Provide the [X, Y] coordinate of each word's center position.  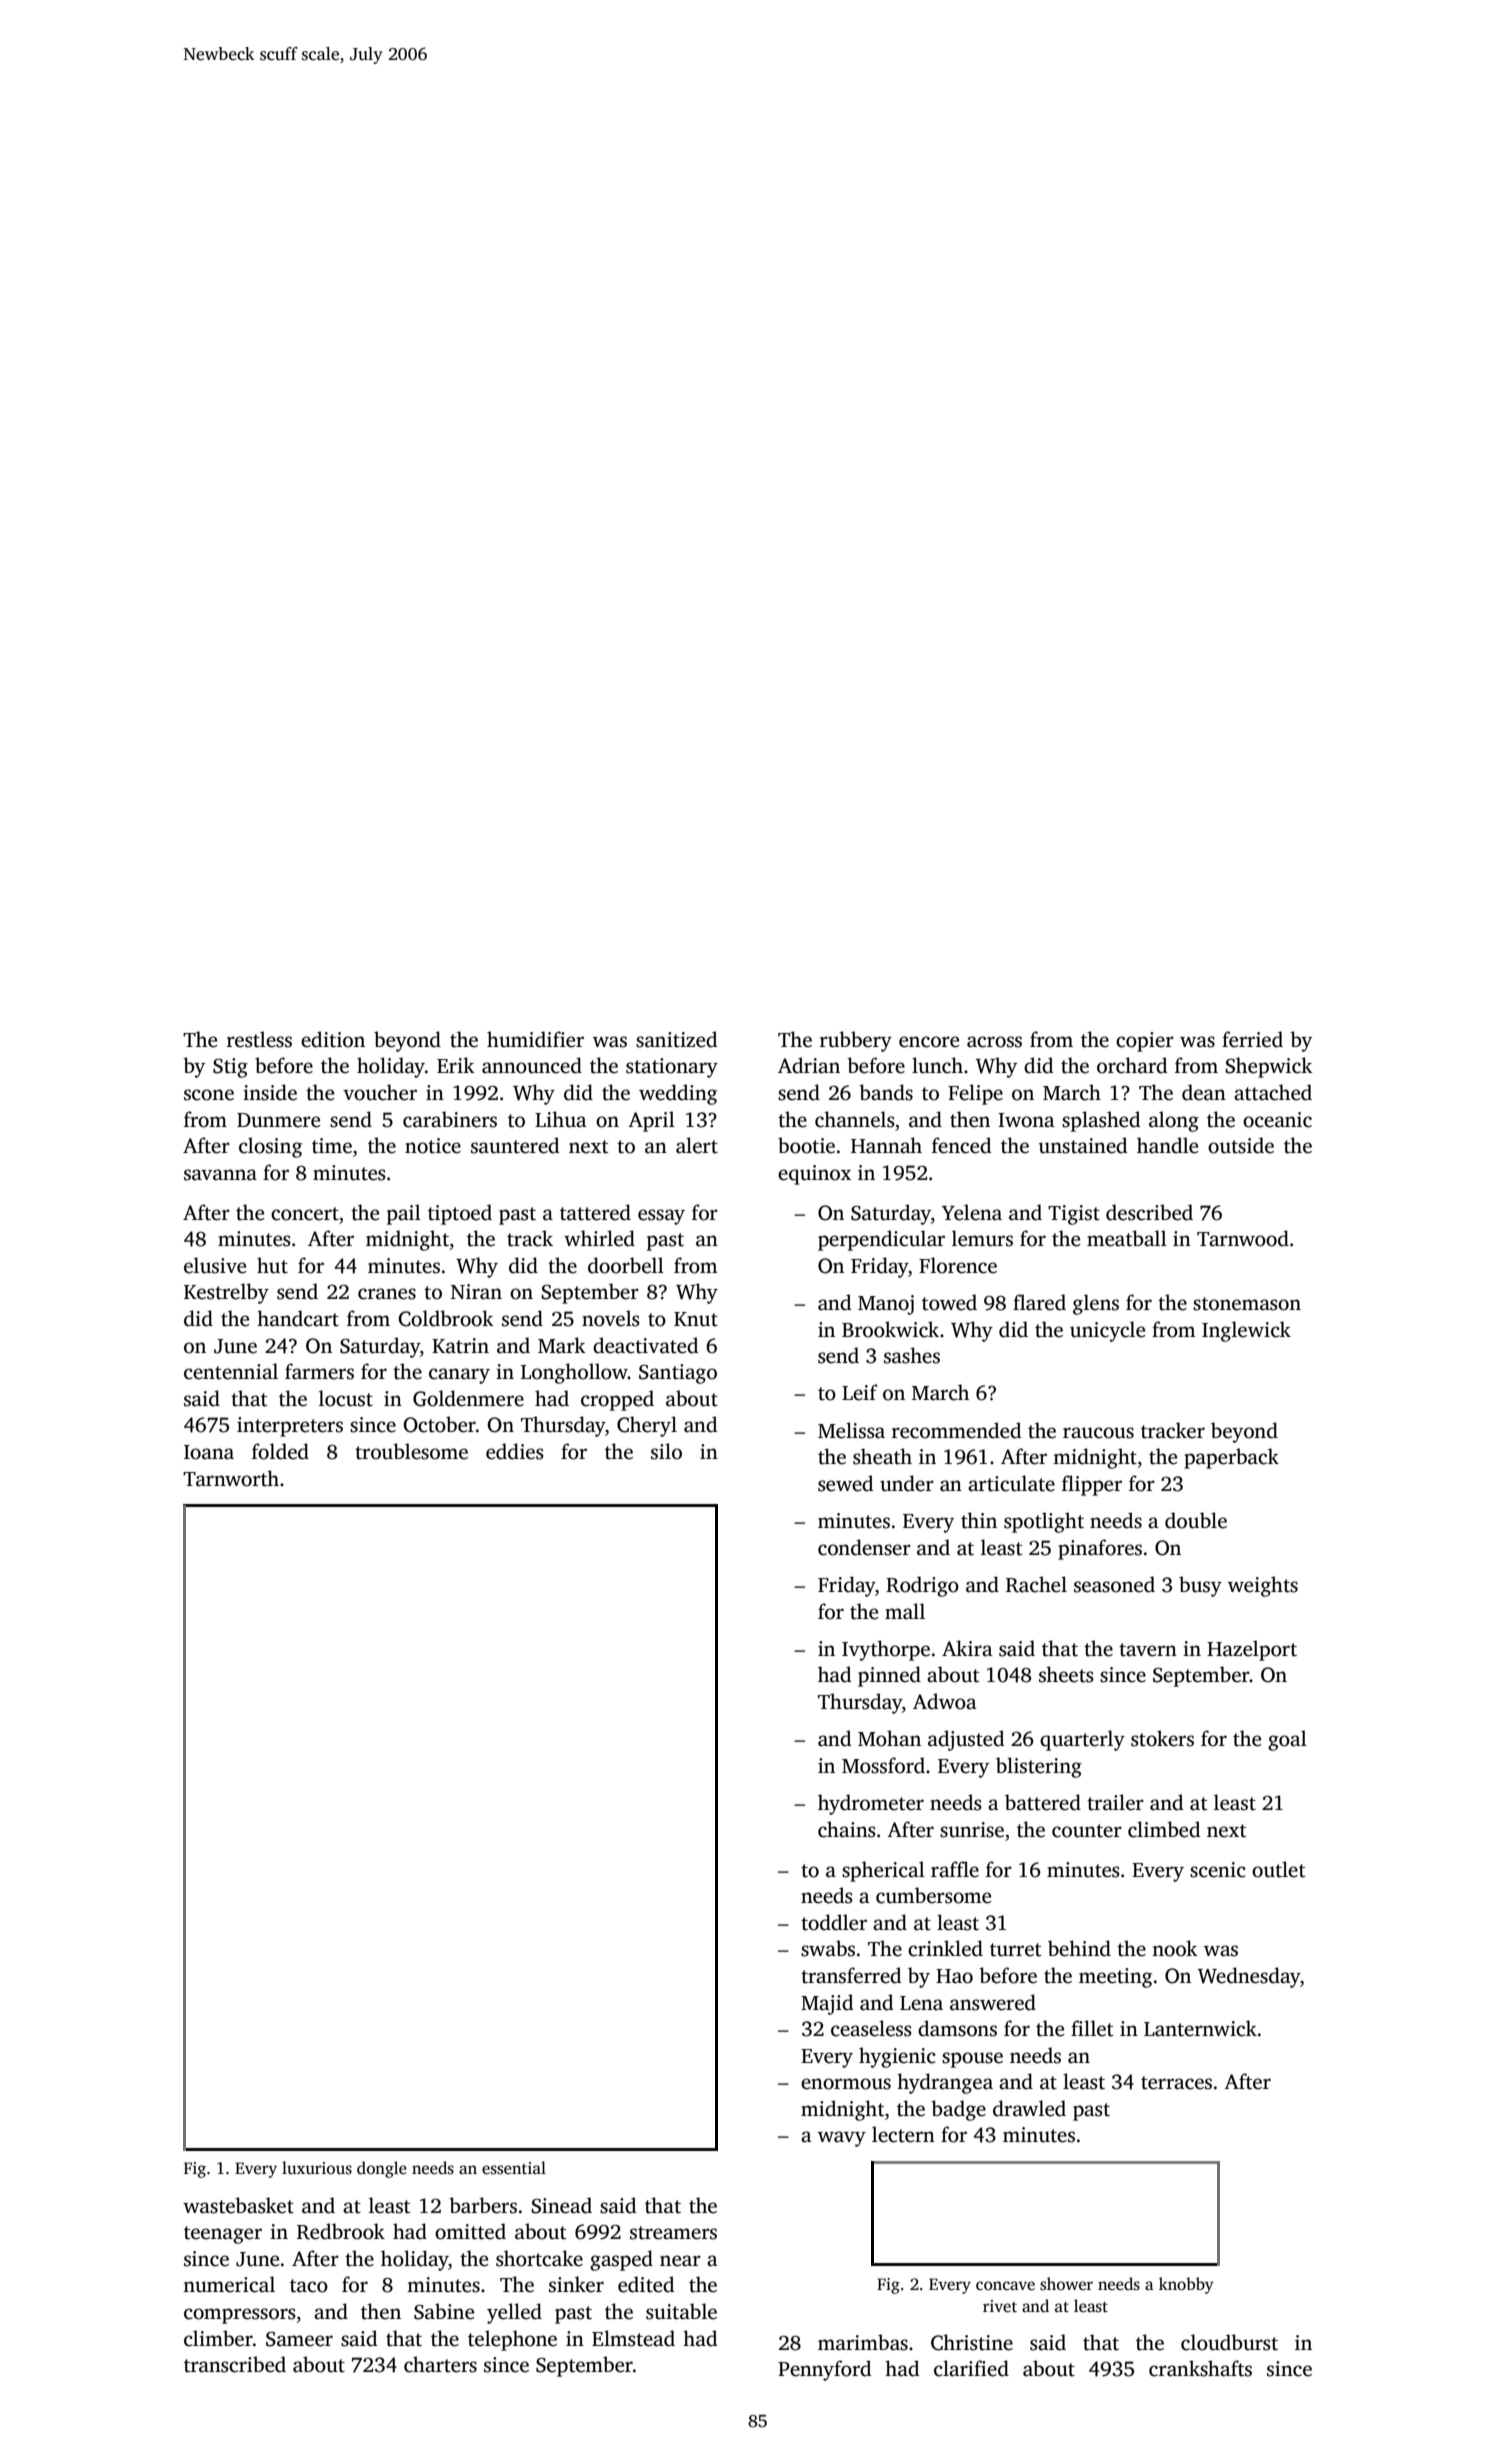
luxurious [317, 2168]
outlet [1278, 1869]
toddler [834, 1922]
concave [1005, 2286]
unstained [1083, 1145]
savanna [220, 1175]
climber [218, 2338]
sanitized [677, 1039]
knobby [1186, 2285]
